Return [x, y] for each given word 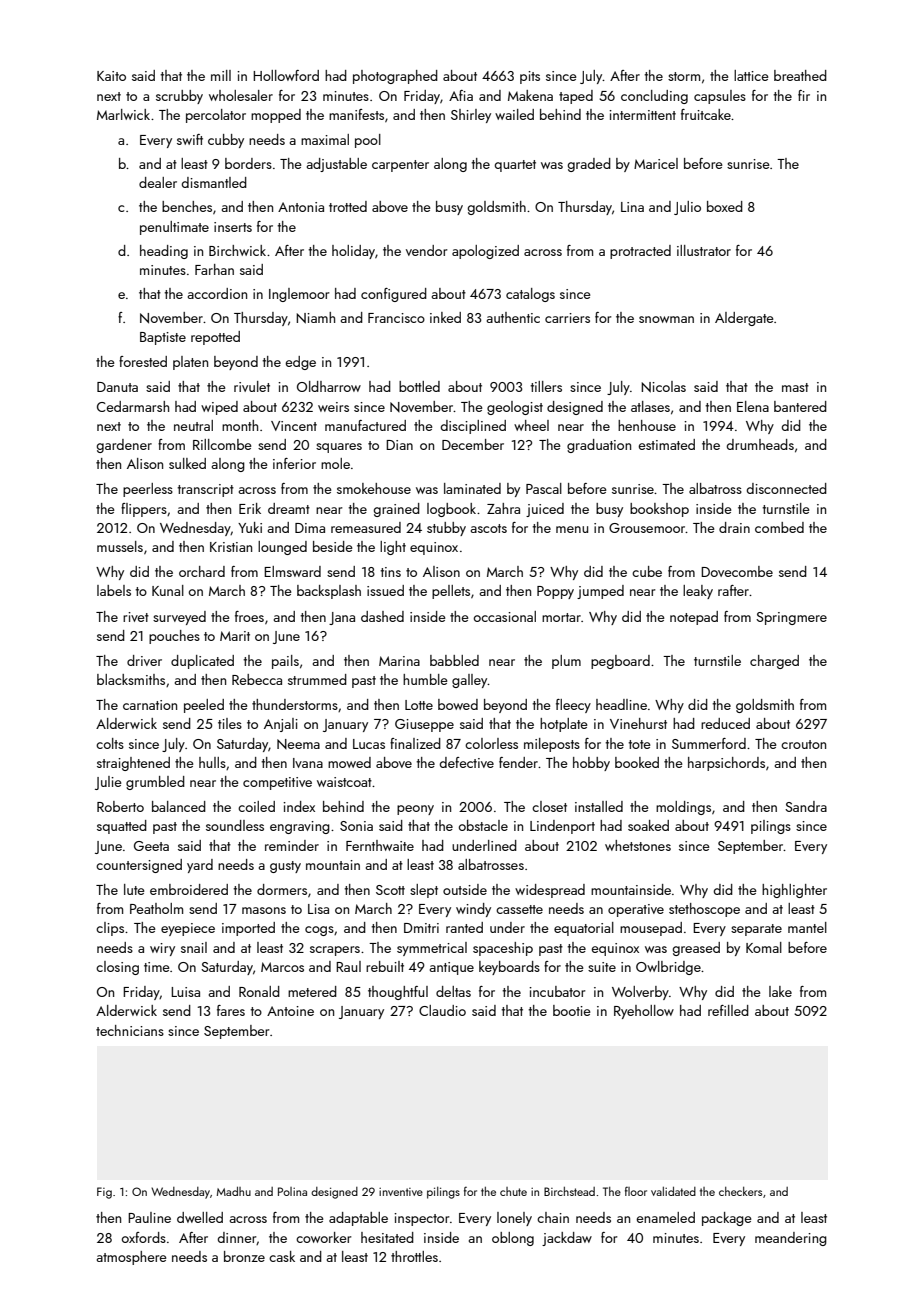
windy [473, 910]
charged [774, 662]
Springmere [791, 618]
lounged [282, 548]
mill [221, 75]
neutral [193, 425]
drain [734, 527]
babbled [454, 660]
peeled [204, 706]
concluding [654, 97]
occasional [504, 616]
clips [110, 929]
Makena [530, 95]
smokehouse [374, 488]
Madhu [234, 1191]
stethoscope [704, 910]
